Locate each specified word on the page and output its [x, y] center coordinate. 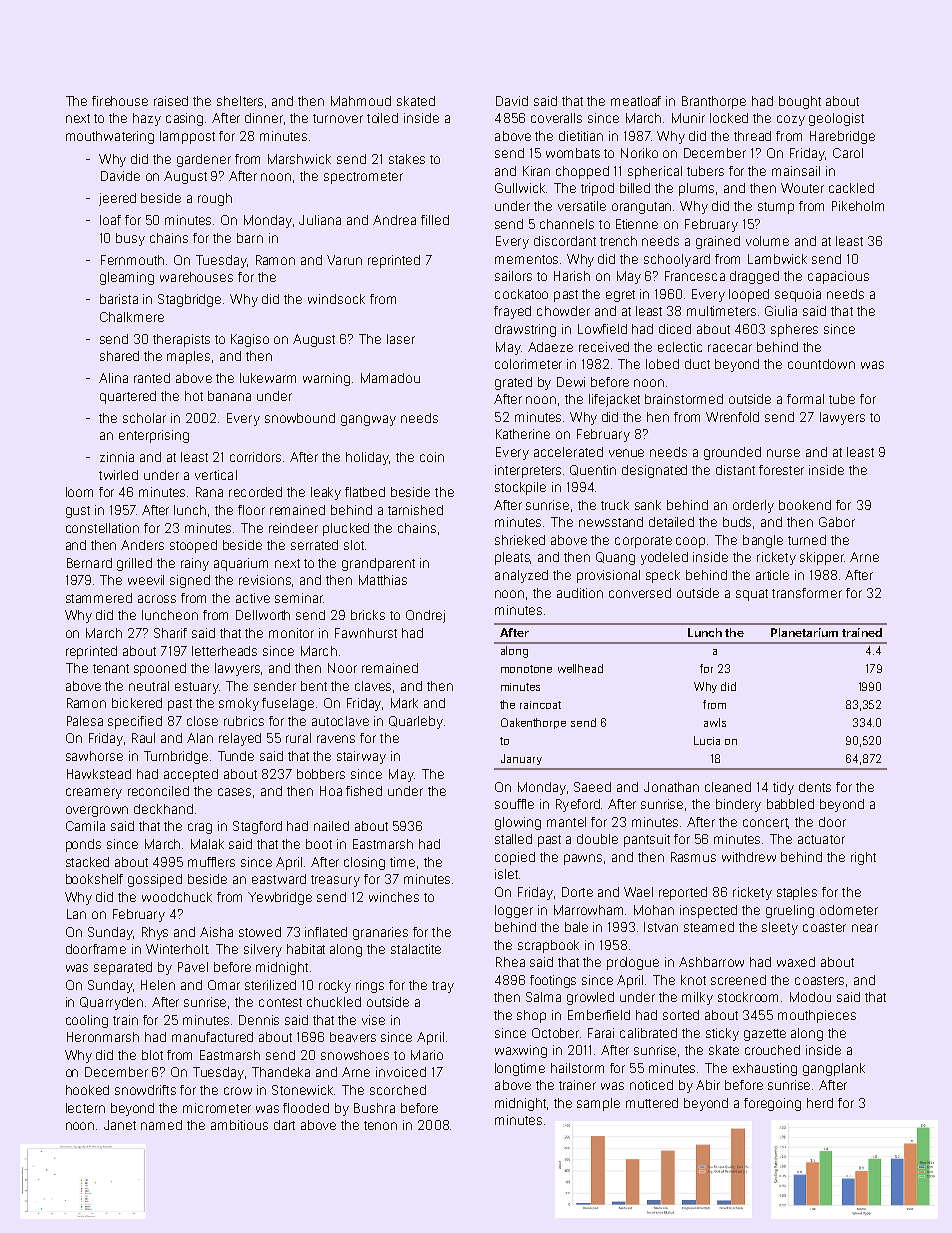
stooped [193, 546]
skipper [822, 558]
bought [800, 102]
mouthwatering [110, 137]
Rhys [155, 933]
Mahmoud [361, 101]
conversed [640, 593]
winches [394, 897]
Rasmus [693, 857]
